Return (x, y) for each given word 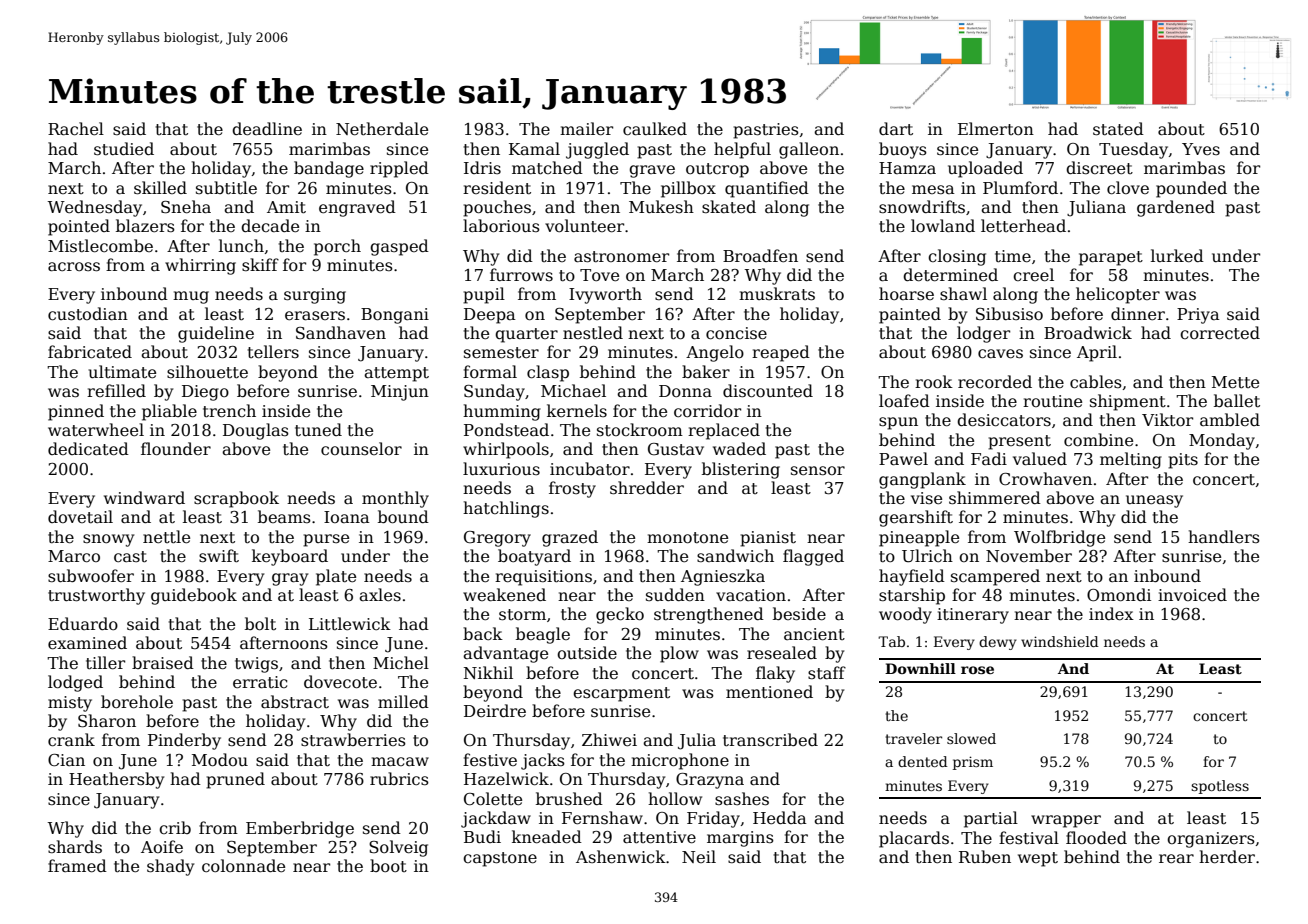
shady (170, 867)
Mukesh (661, 207)
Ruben (985, 857)
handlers (1224, 537)
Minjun (400, 393)
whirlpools (506, 450)
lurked (1177, 256)
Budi (482, 836)
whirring (200, 266)
